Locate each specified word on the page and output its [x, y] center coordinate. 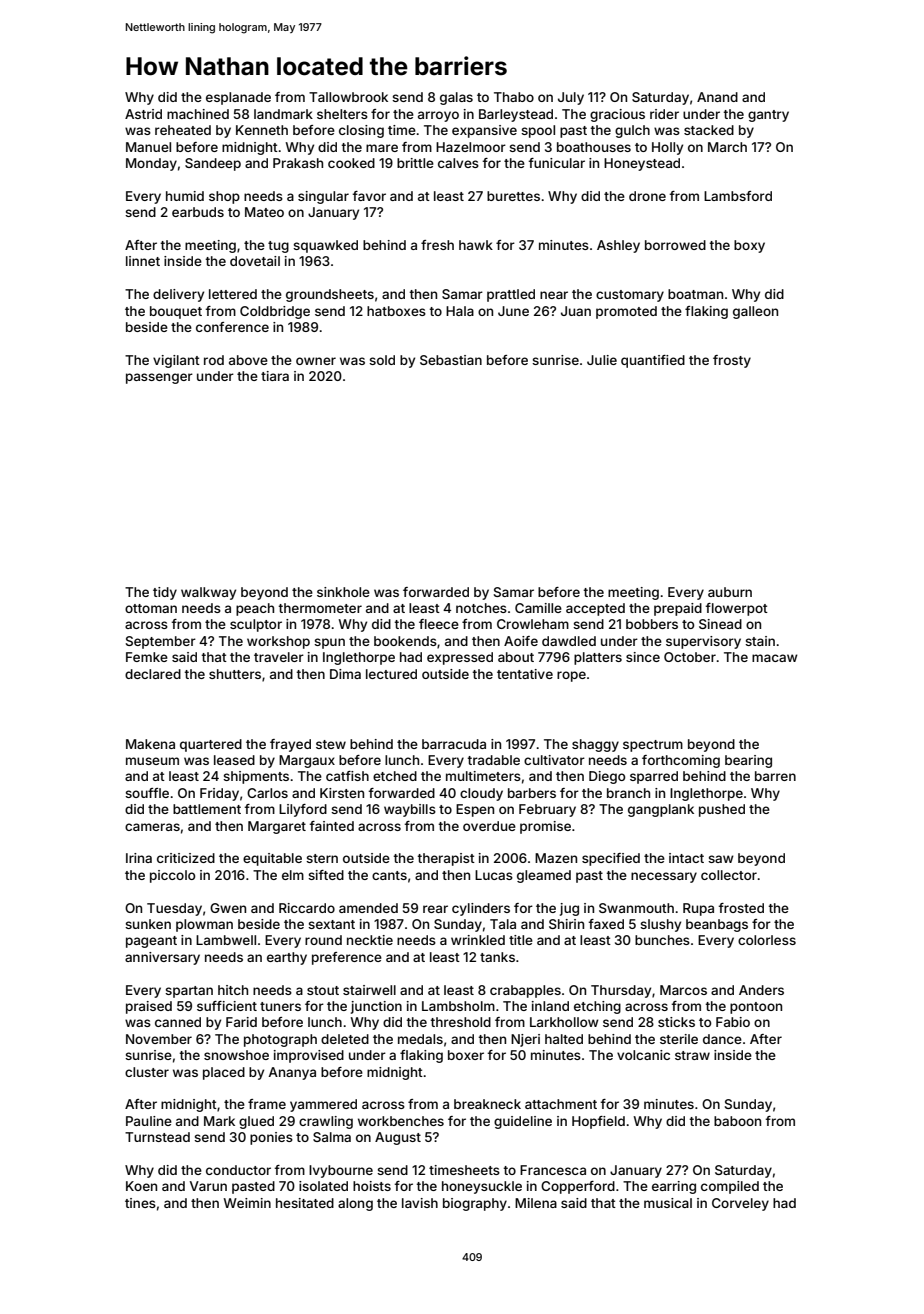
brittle [415, 163]
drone [647, 196]
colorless [767, 940]
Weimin [247, 1203]
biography [475, 1204]
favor [369, 196]
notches [481, 608]
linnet [143, 261]
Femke [147, 657]
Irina [139, 858]
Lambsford [738, 196]
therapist [446, 859]
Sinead [720, 624]
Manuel [148, 147]
